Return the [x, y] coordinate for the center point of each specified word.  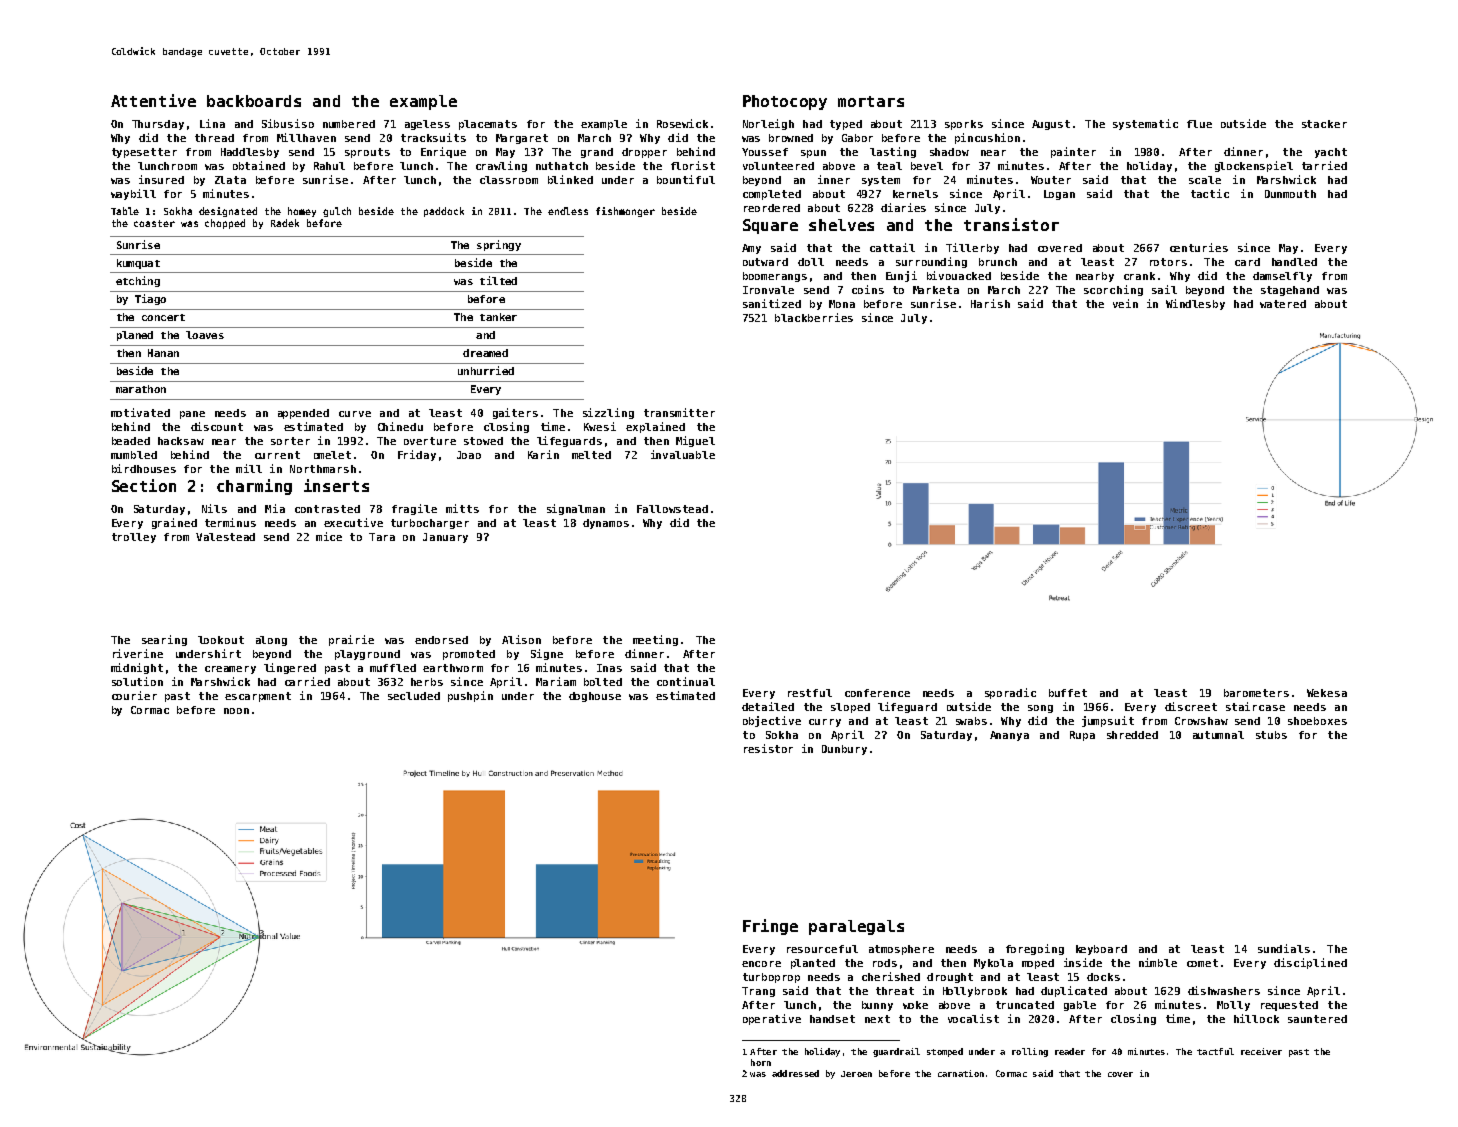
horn [761, 1062]
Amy [751, 249]
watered [1283, 304]
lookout [221, 640]
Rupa [1082, 736]
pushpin [470, 696]
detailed [768, 706]
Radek [285, 223]
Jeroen [856, 1074]
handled [1294, 262]
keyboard [1101, 950]
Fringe [770, 927]
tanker [498, 317]
